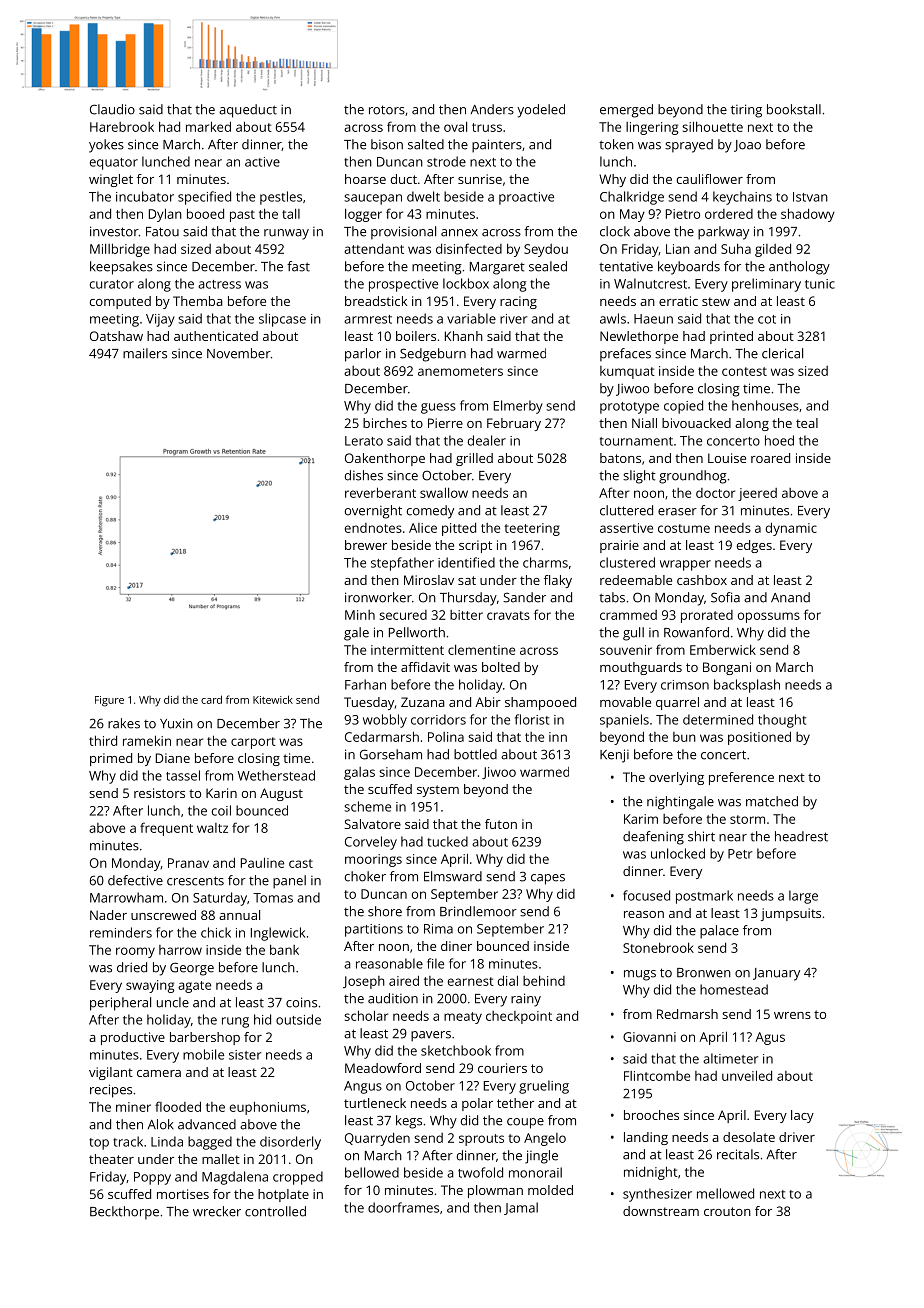 The width and height of the image is (924, 1308). What do you see at coordinates (103, 740) in the image?
I see `third` at bounding box center [103, 740].
